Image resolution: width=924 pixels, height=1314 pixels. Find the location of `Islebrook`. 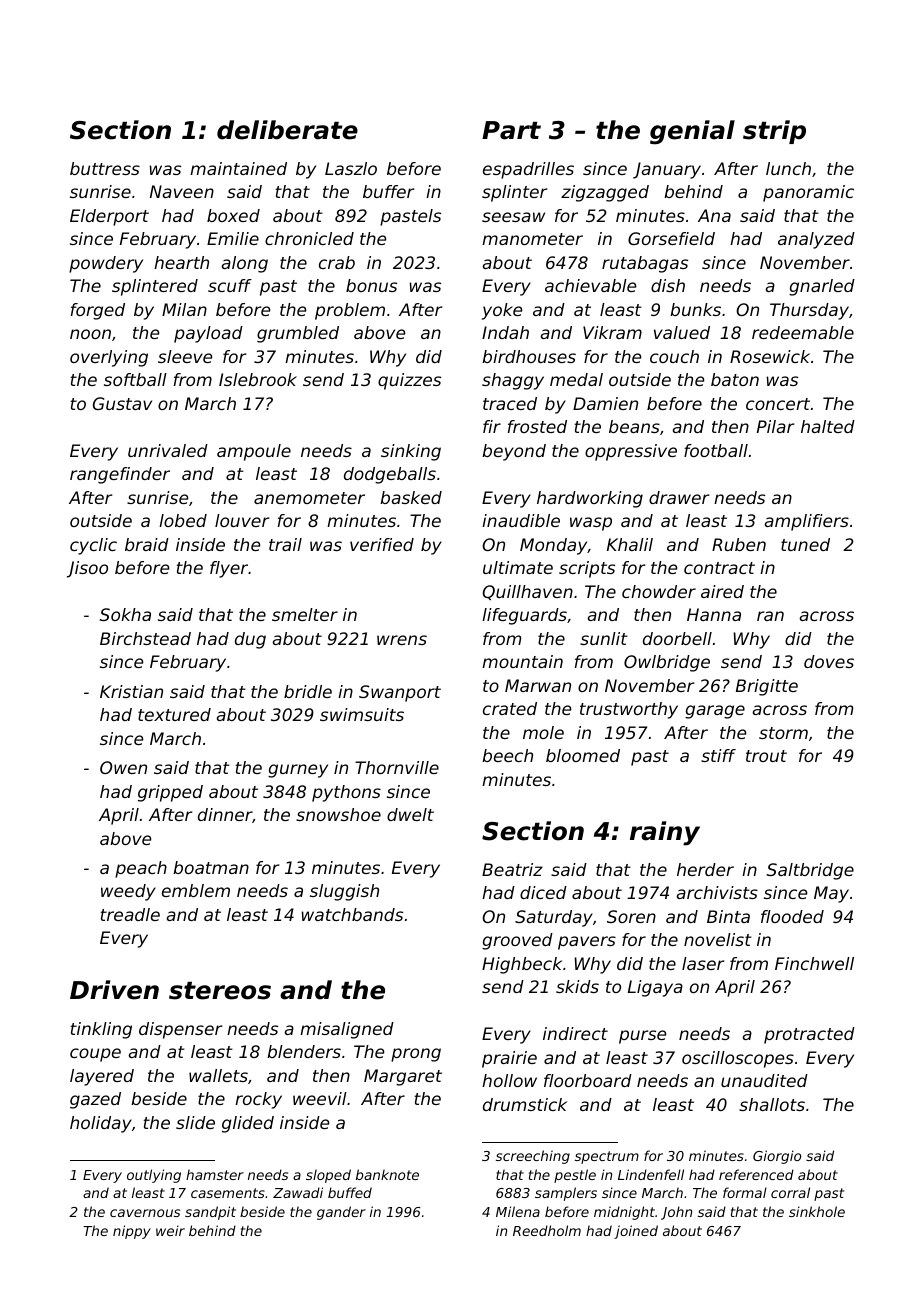

Islebrook is located at coordinates (258, 379).
